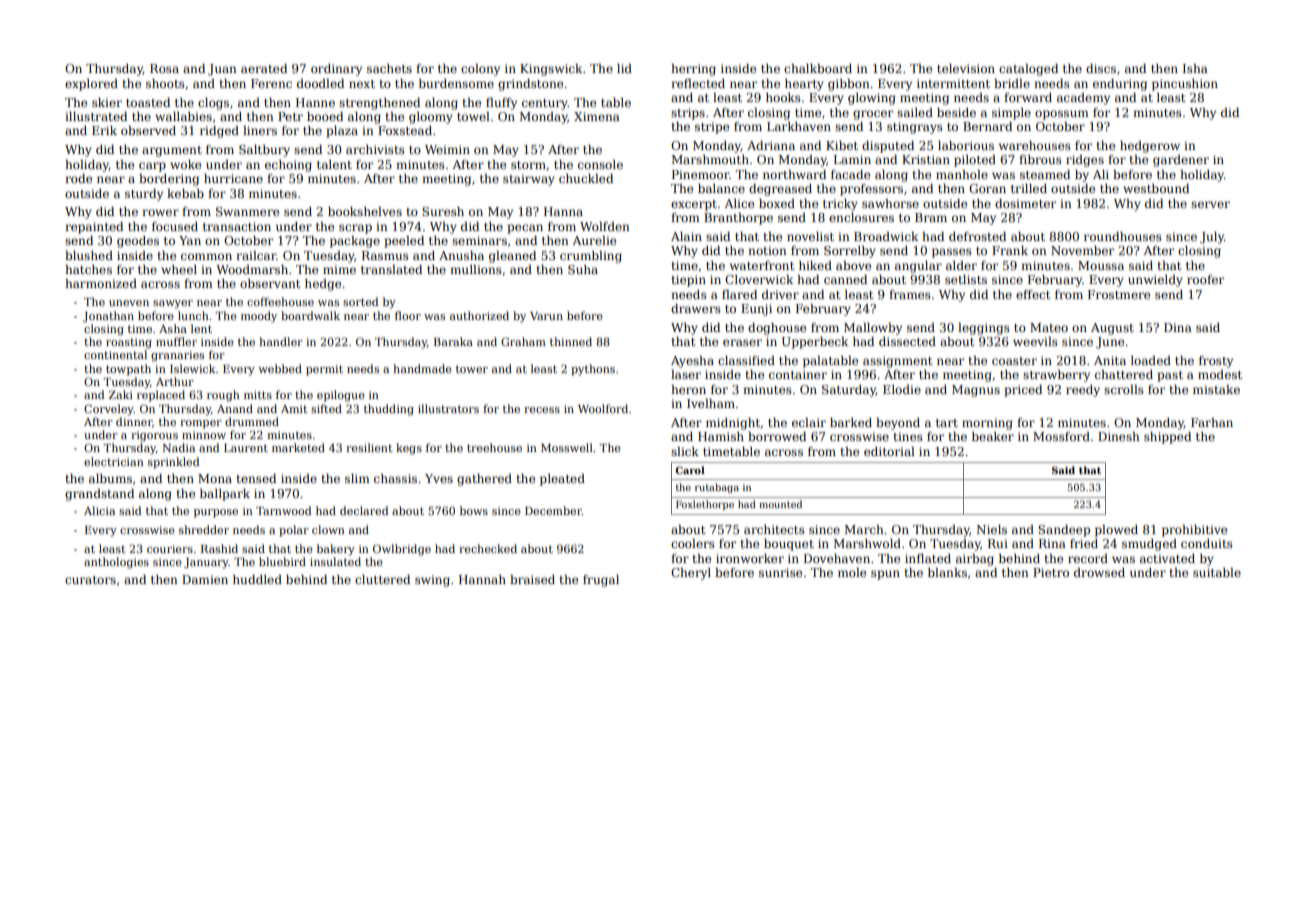  Describe the element at coordinates (542, 410) in the page. I see `recess` at that location.
